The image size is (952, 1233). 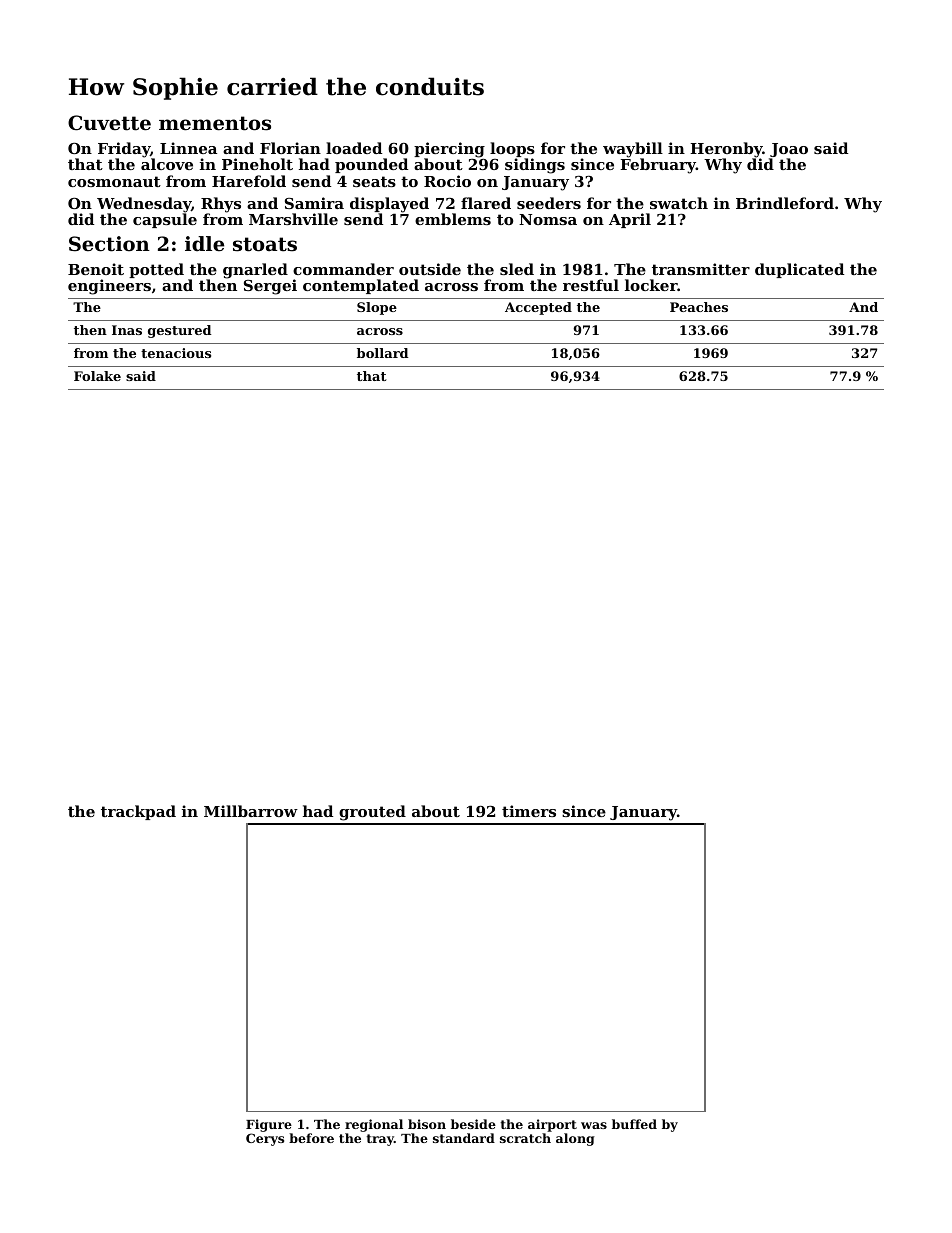 I want to click on buffed, so click(x=634, y=1124).
